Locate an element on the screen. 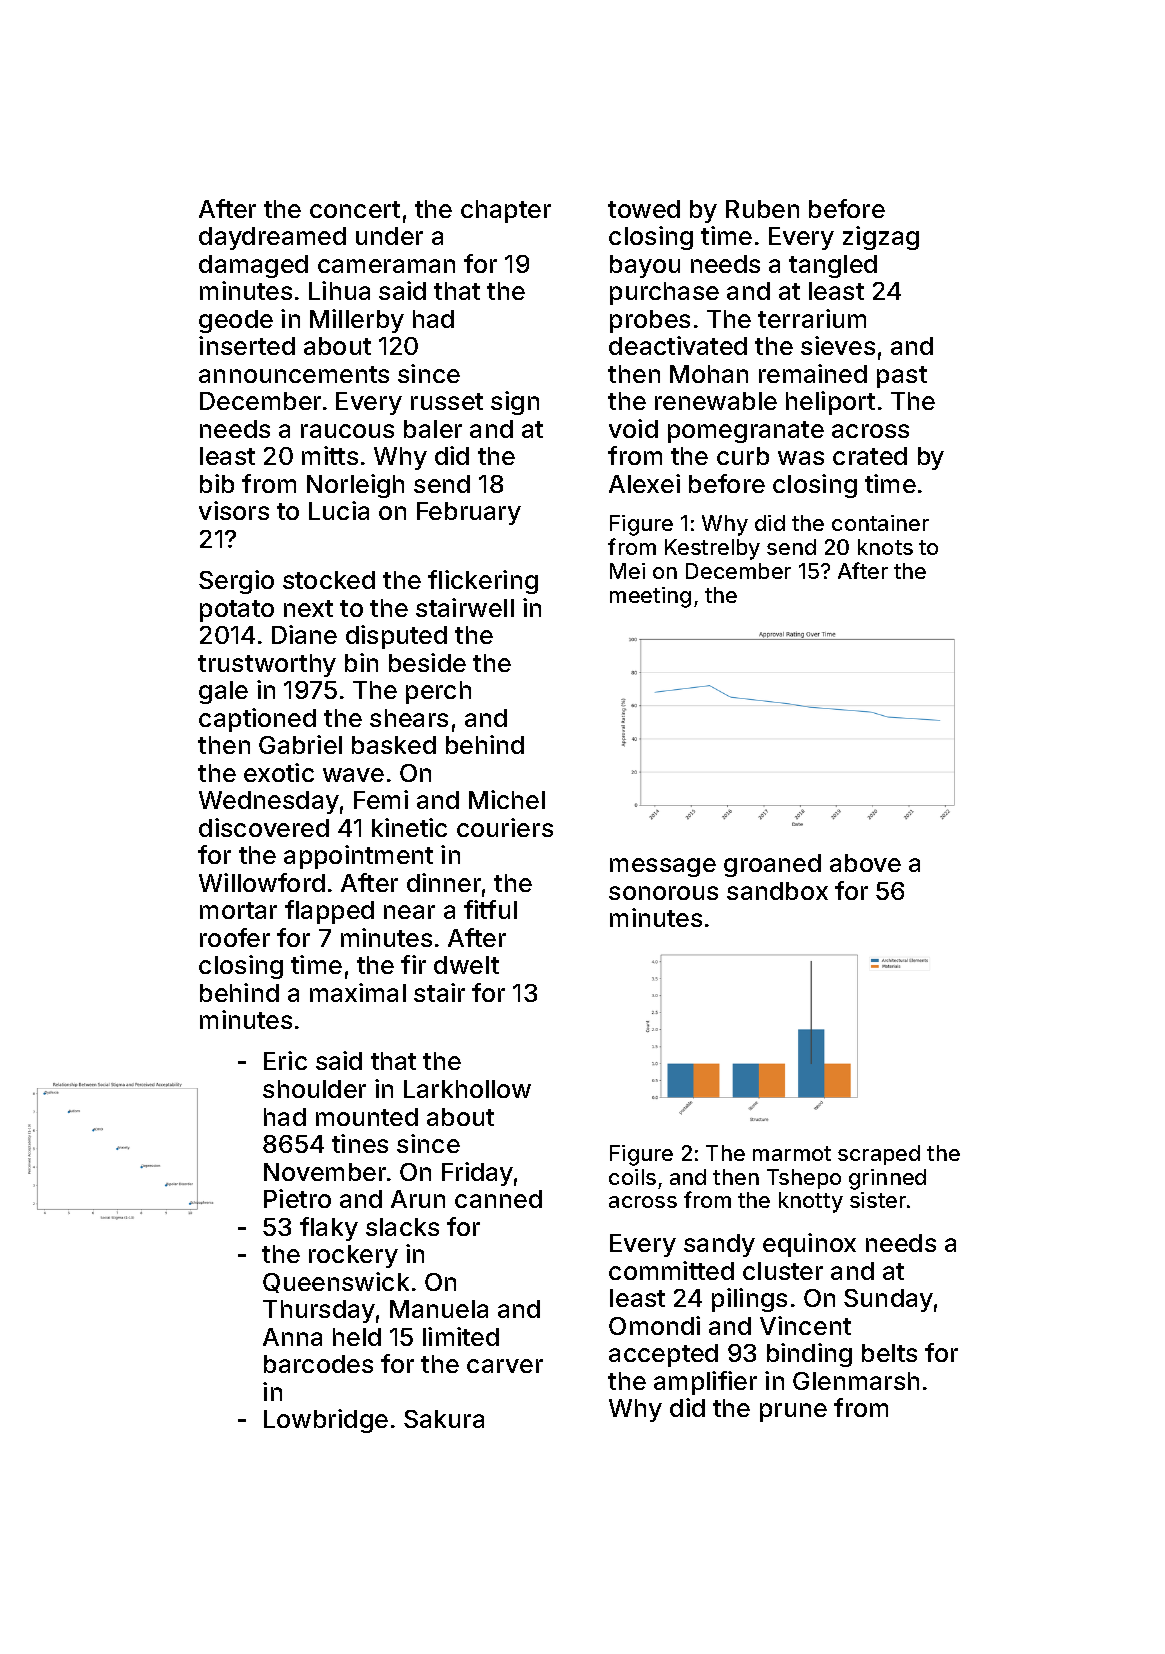  Lowbridge is located at coordinates (326, 1421).
